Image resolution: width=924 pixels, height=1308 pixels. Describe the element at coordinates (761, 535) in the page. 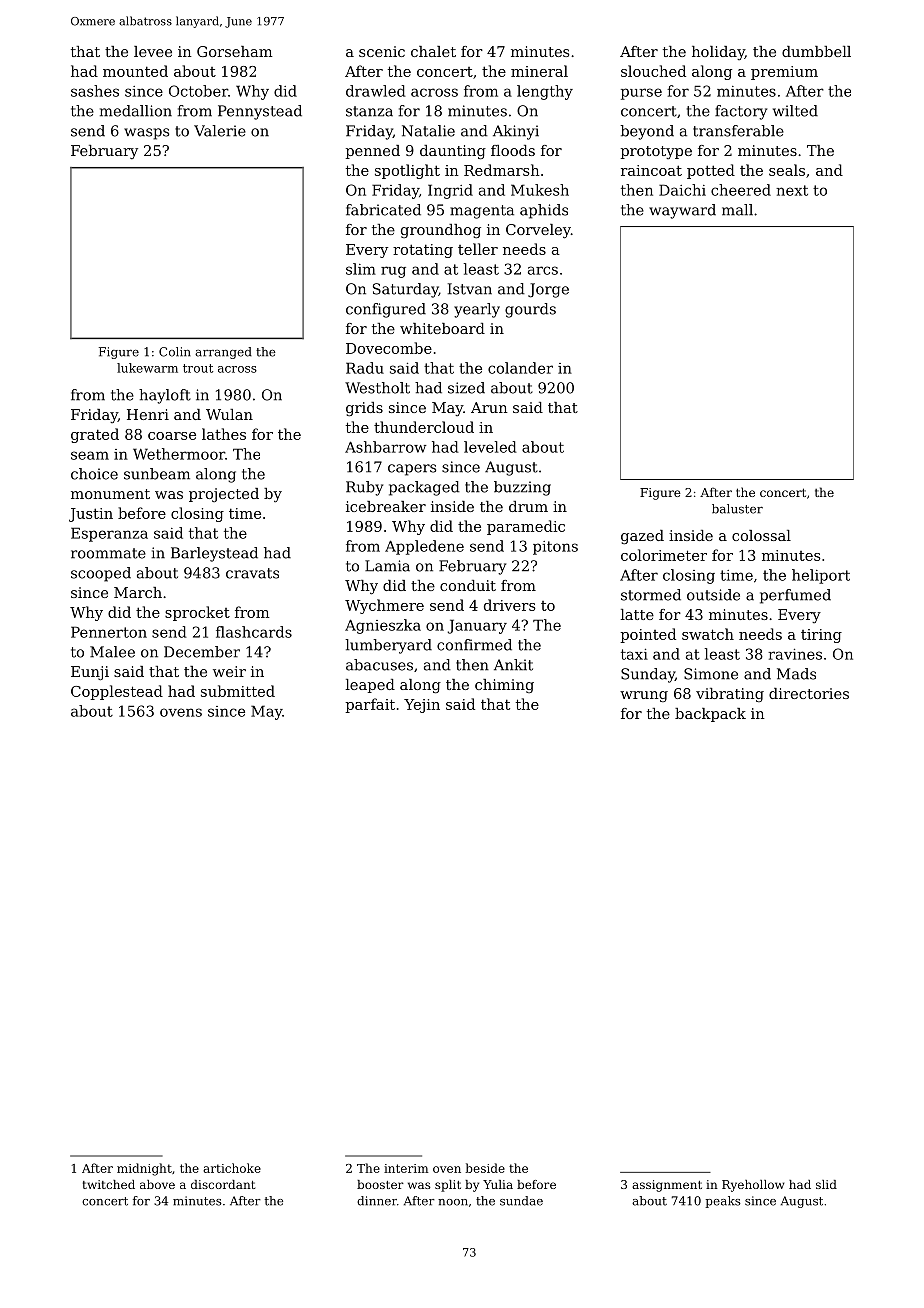

I see `colossal` at that location.
